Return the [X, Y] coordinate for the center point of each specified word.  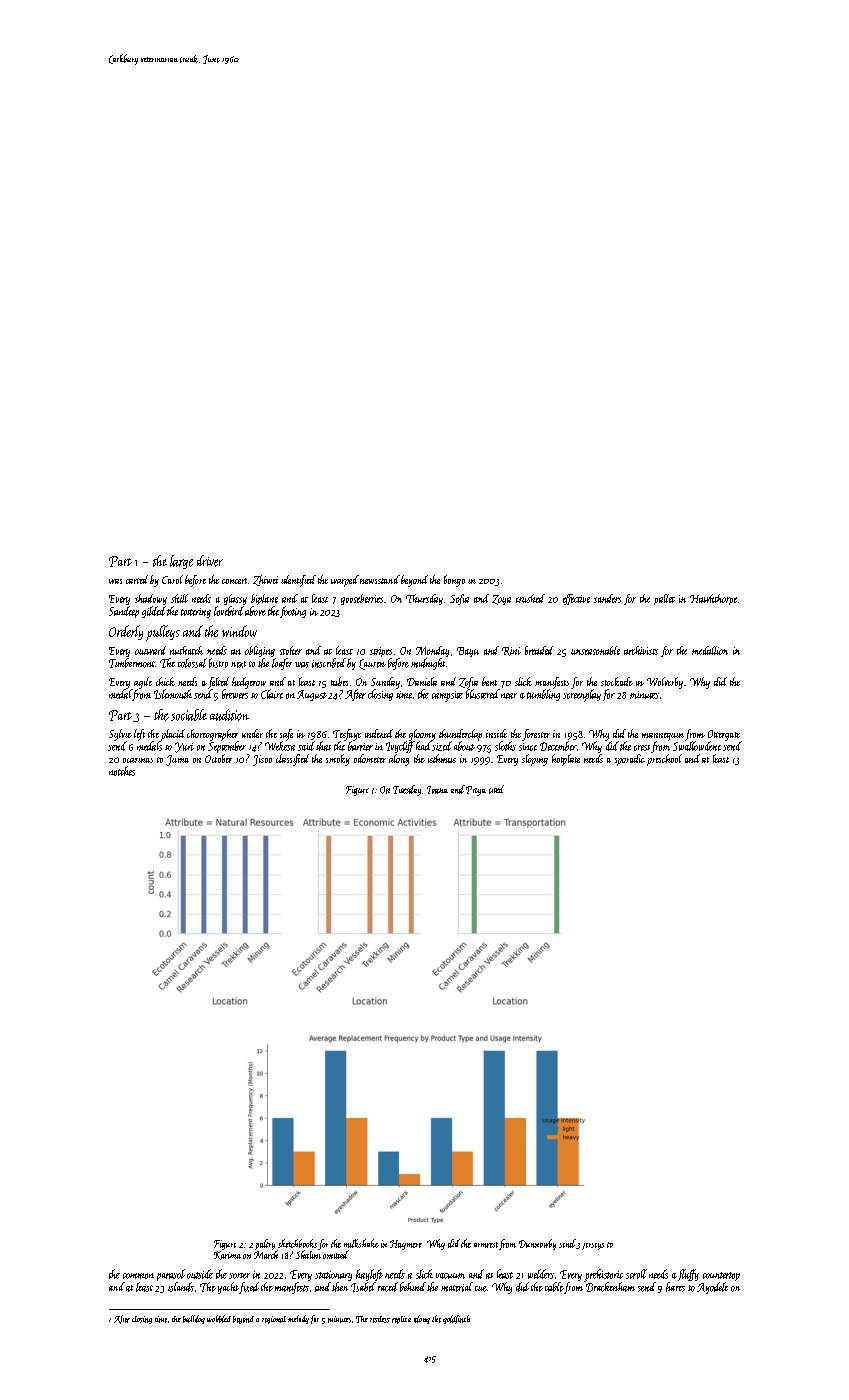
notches [122, 771]
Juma [177, 760]
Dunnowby [537, 1244]
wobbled [219, 1319]
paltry [265, 1244]
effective [576, 599]
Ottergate [724, 735]
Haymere [406, 1245]
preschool [664, 760]
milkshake [361, 1243]
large [181, 562]
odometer [370, 758]
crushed [530, 598]
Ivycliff [400, 747]
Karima [227, 1255]
